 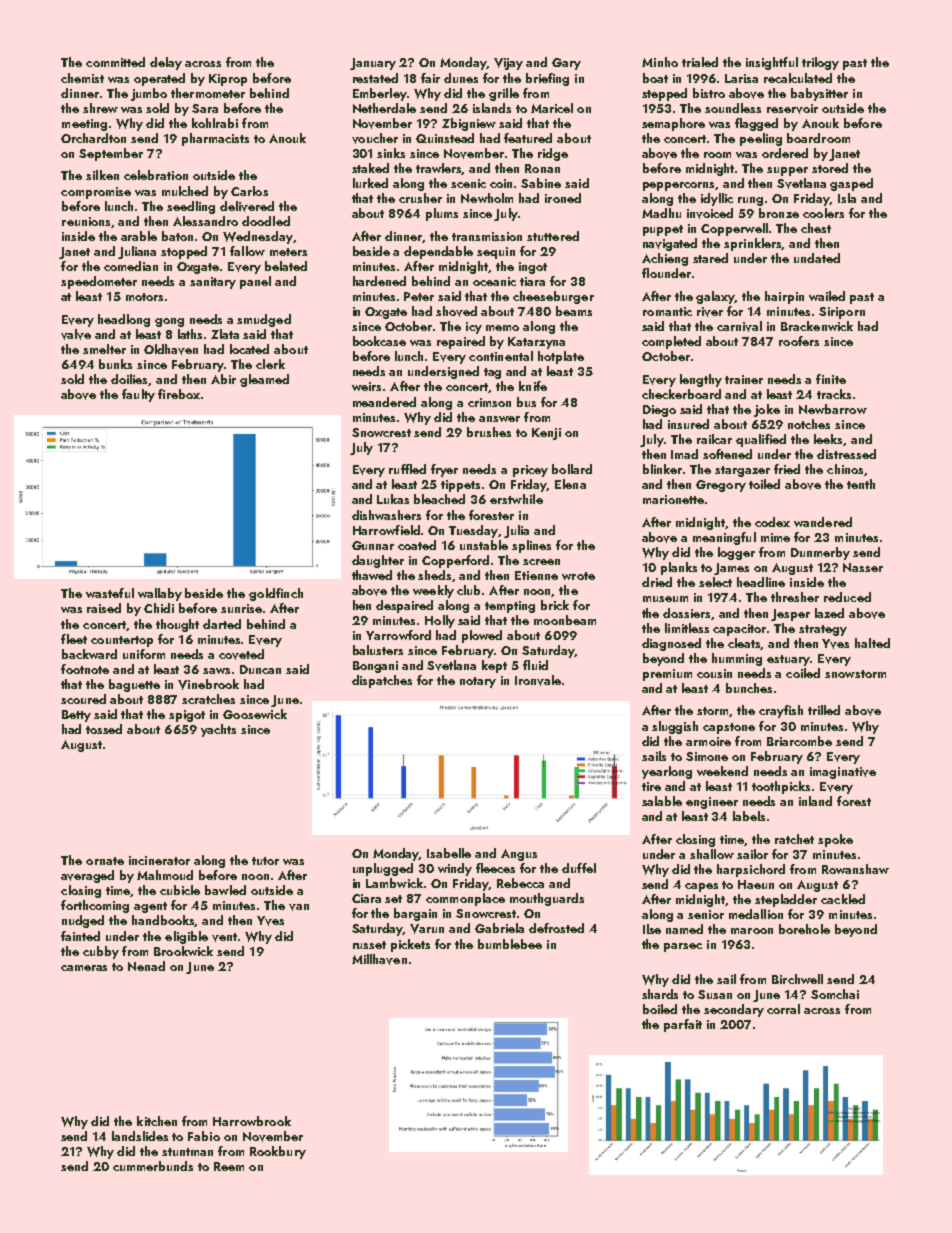 I want to click on Minho, so click(x=660, y=62).
